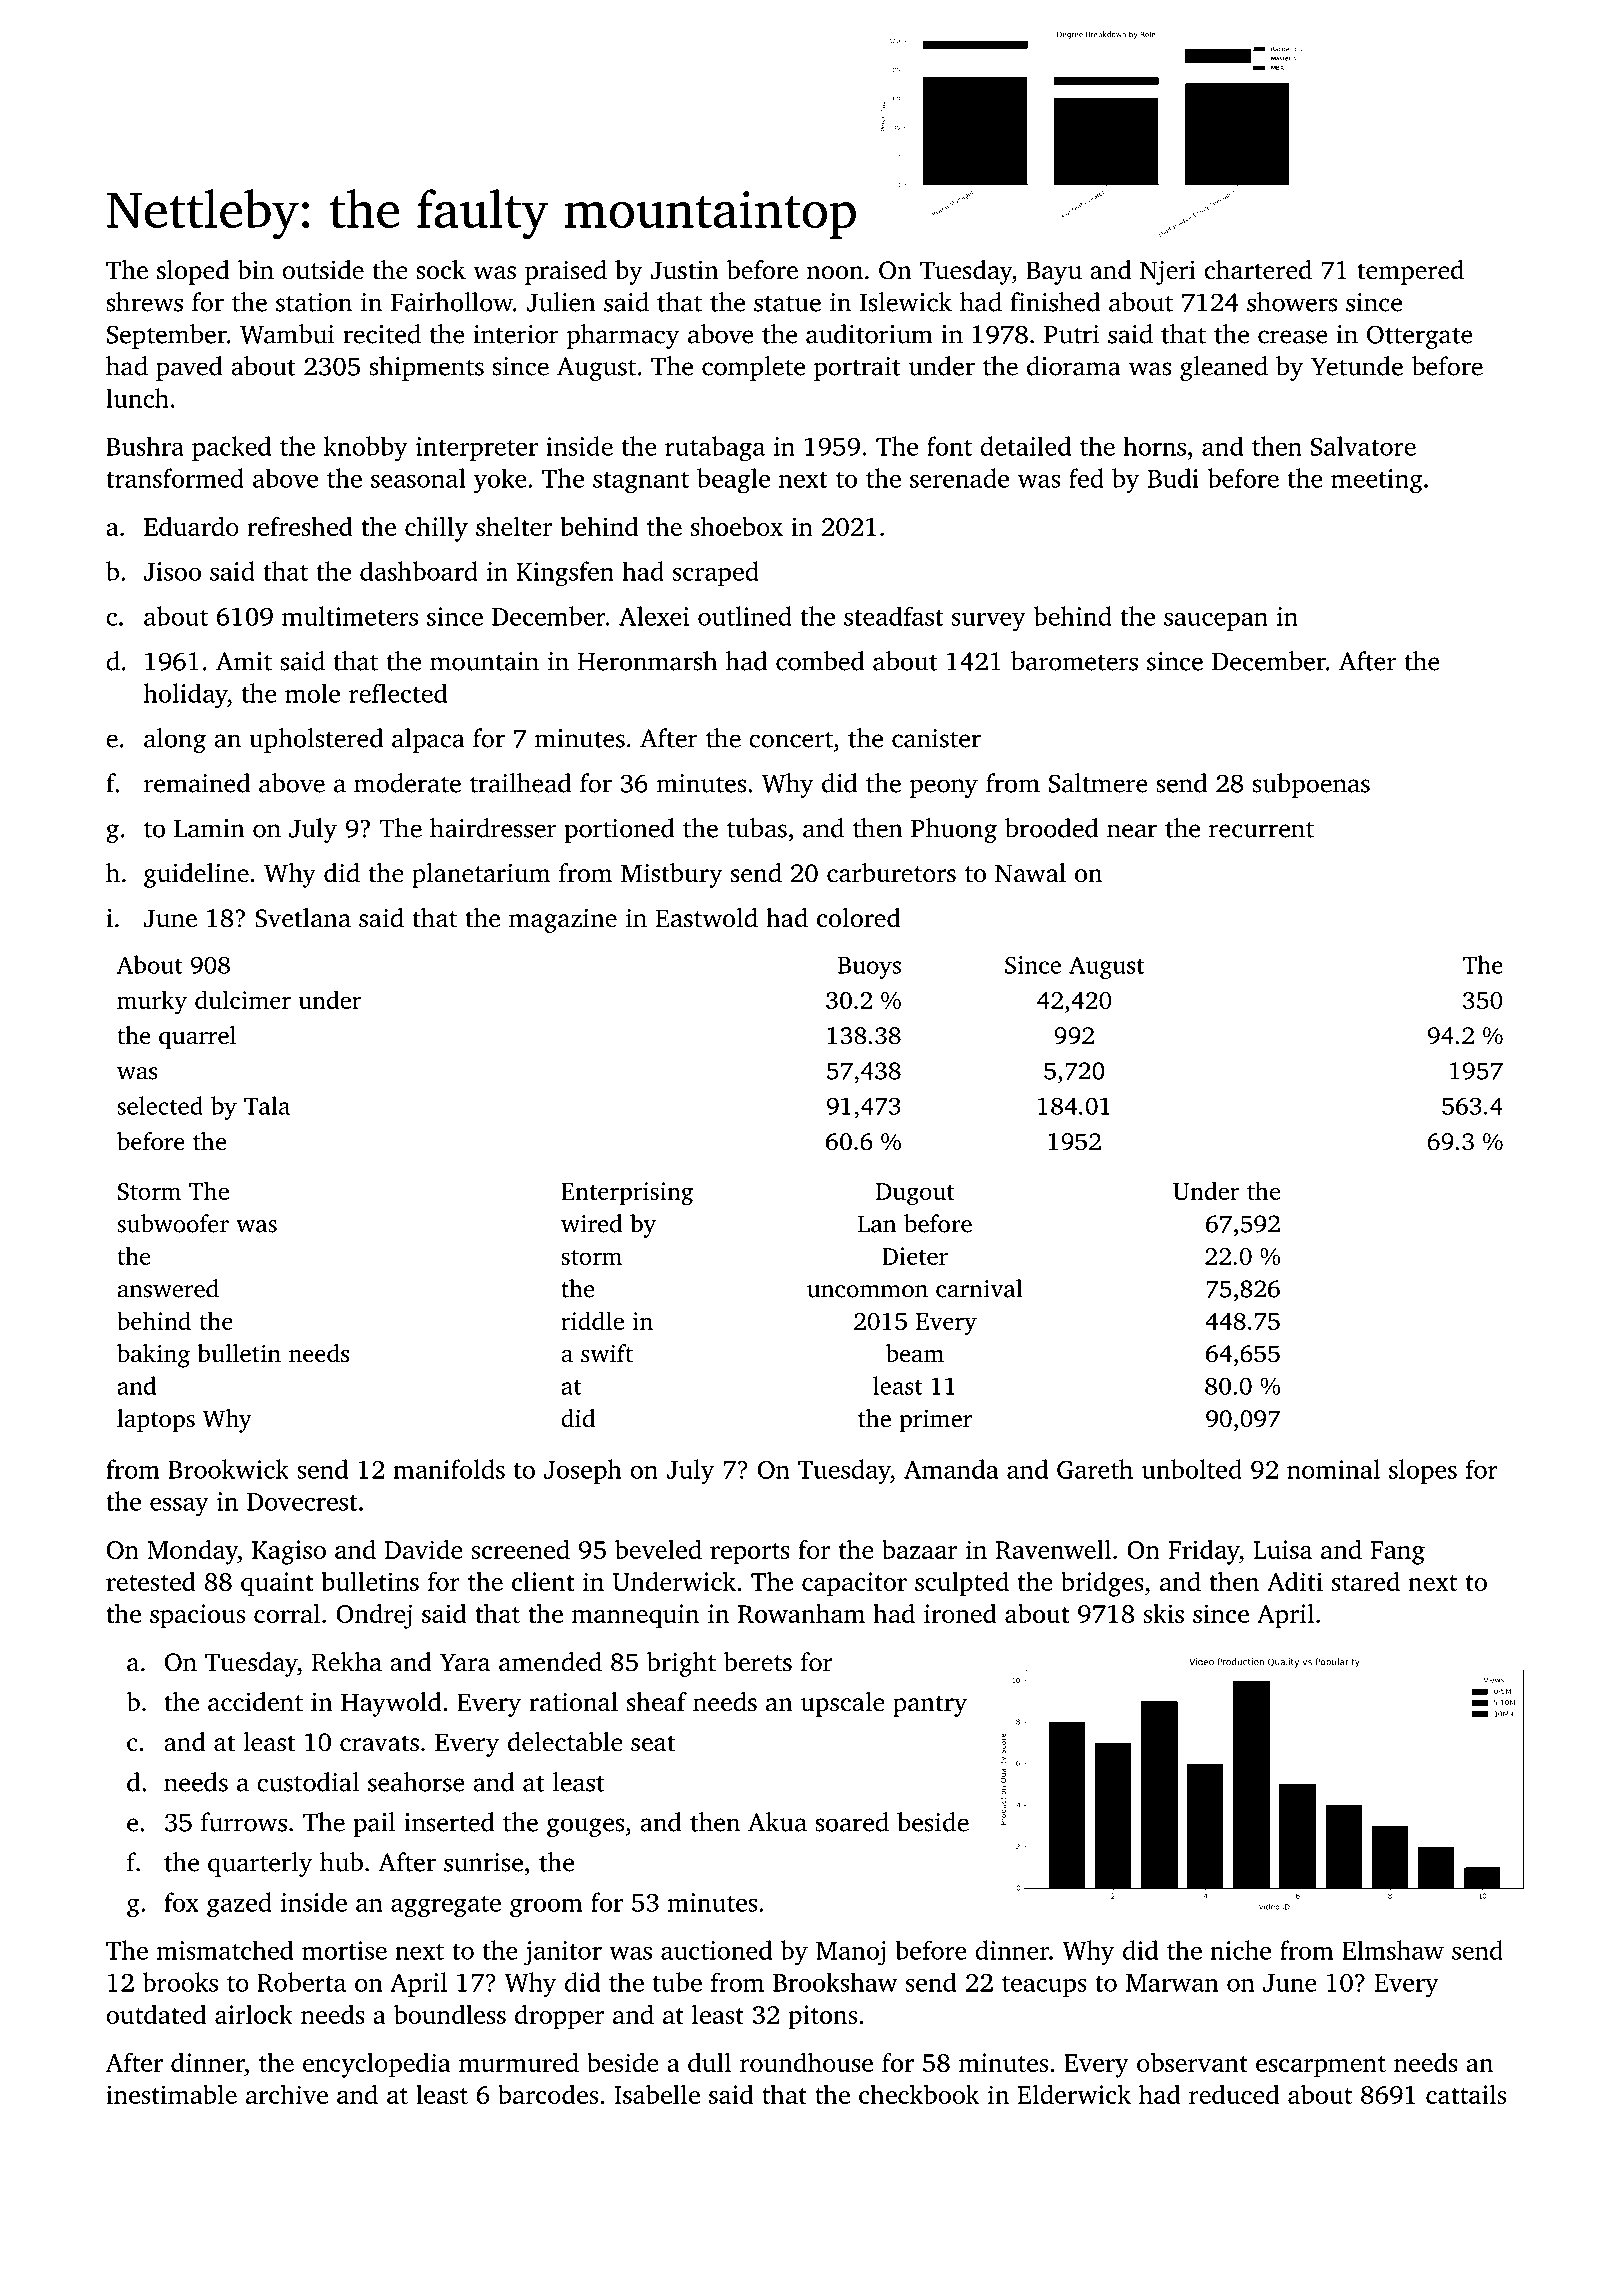 The image size is (1620, 2292). What do you see at coordinates (196, 875) in the document?
I see `guideline` at bounding box center [196, 875].
